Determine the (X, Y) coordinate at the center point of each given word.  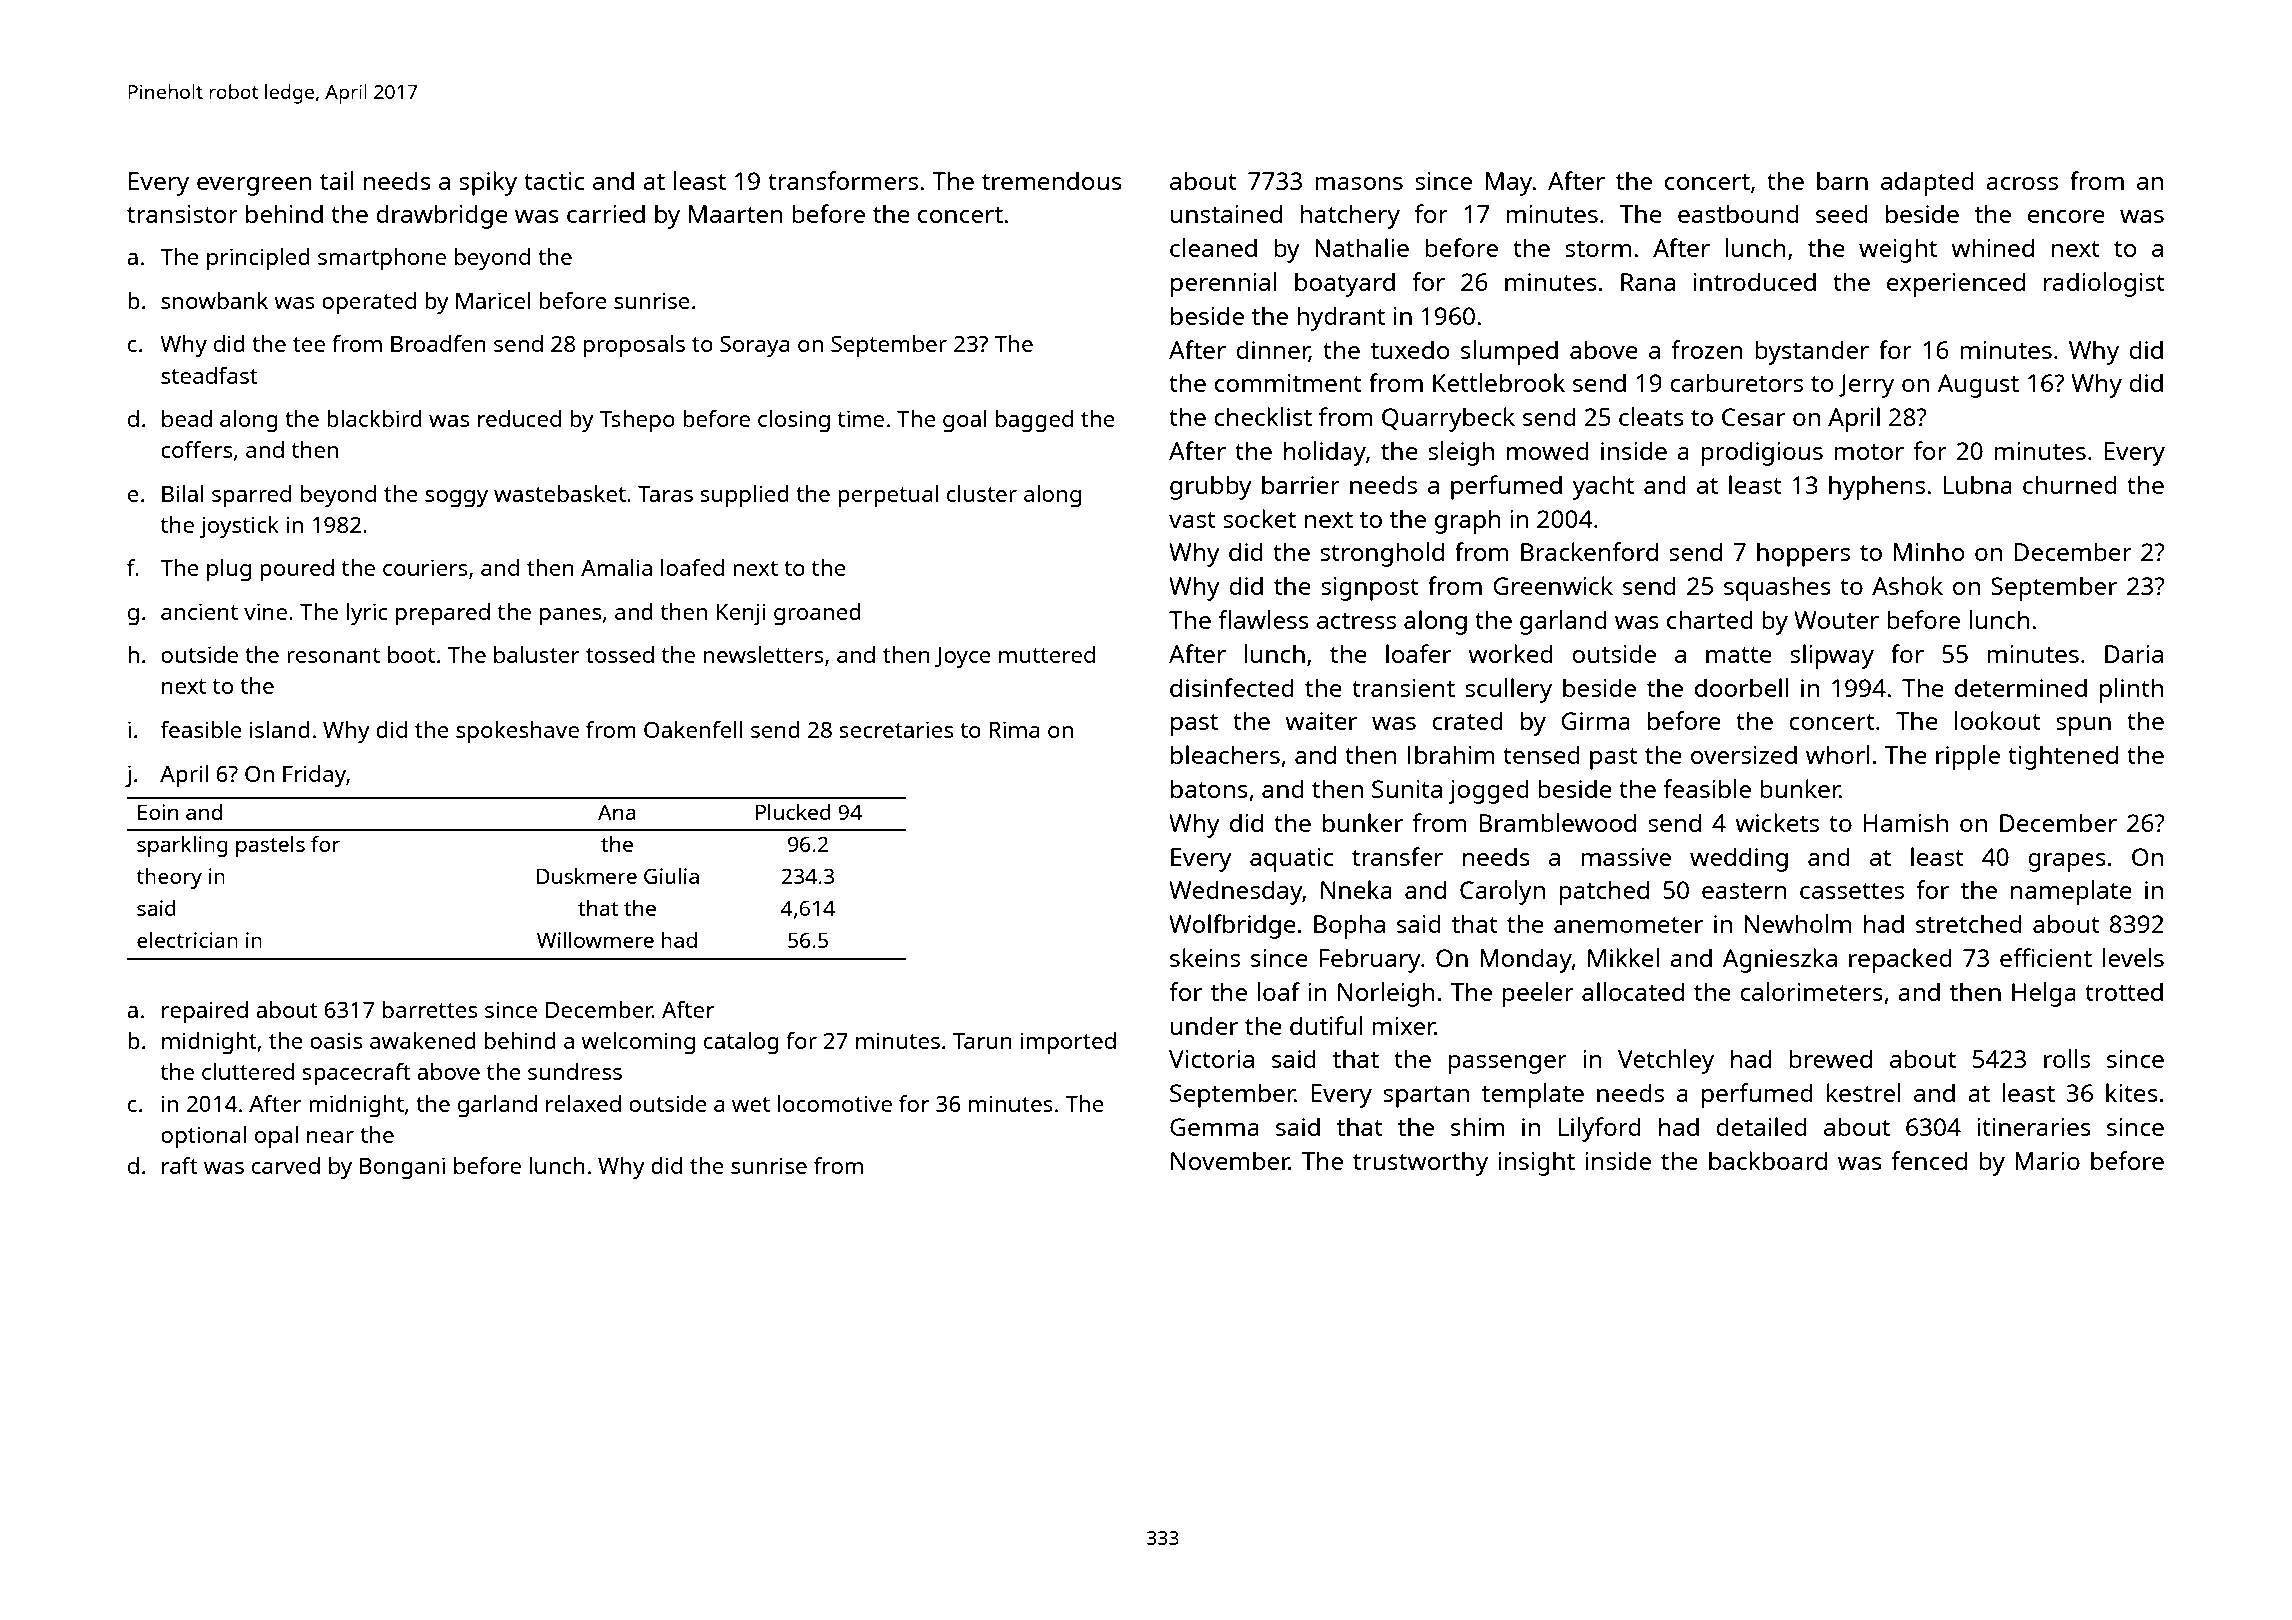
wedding (1739, 859)
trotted (2124, 991)
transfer (1397, 856)
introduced (1755, 281)
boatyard (1345, 284)
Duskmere (587, 876)
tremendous (1052, 180)
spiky (488, 183)
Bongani (402, 1168)
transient (1403, 688)
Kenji (741, 614)
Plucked (793, 812)
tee (309, 344)
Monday (1526, 960)
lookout (1998, 720)
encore (2066, 216)
